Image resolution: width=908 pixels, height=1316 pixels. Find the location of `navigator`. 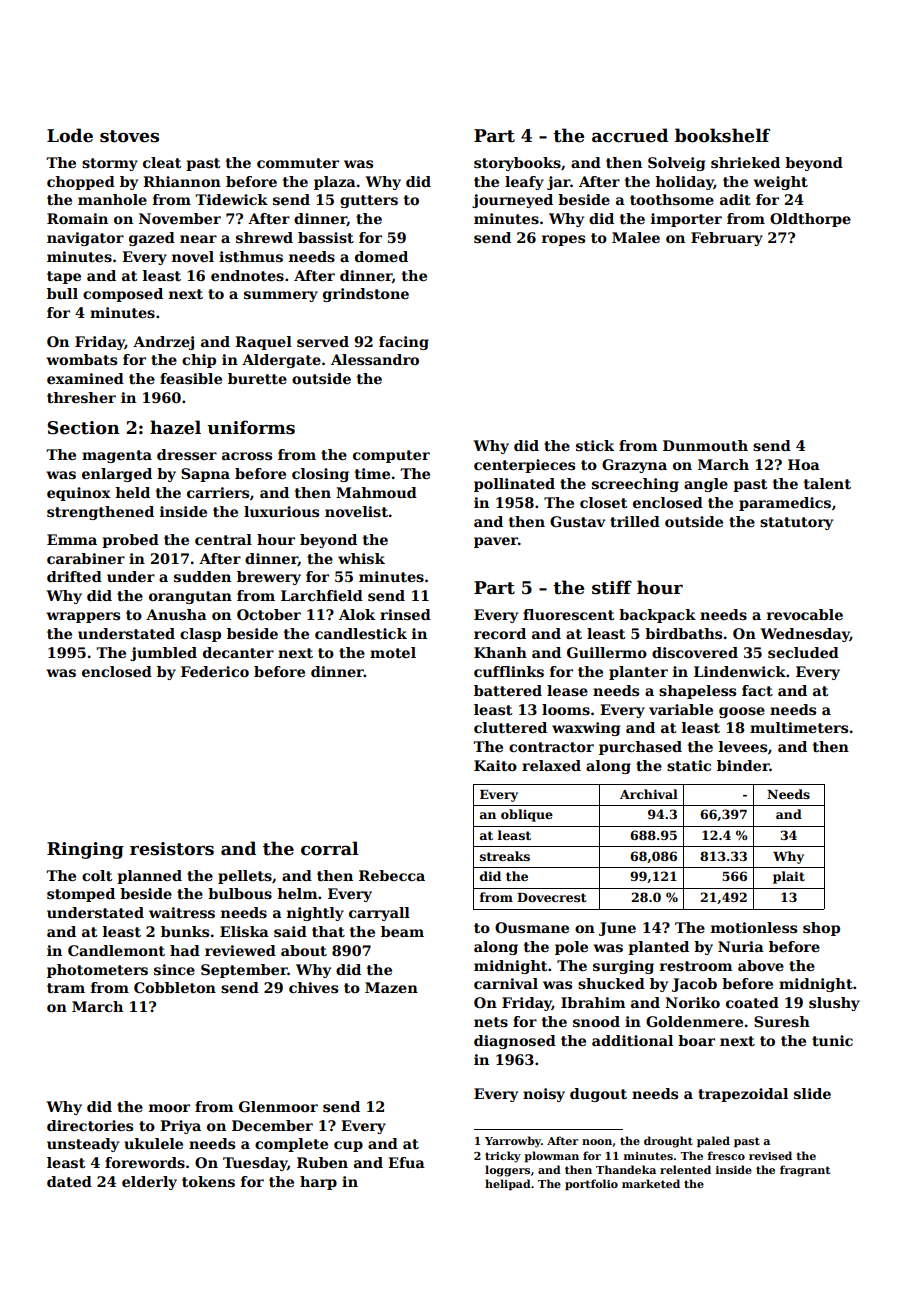

navigator is located at coordinates (85, 239).
